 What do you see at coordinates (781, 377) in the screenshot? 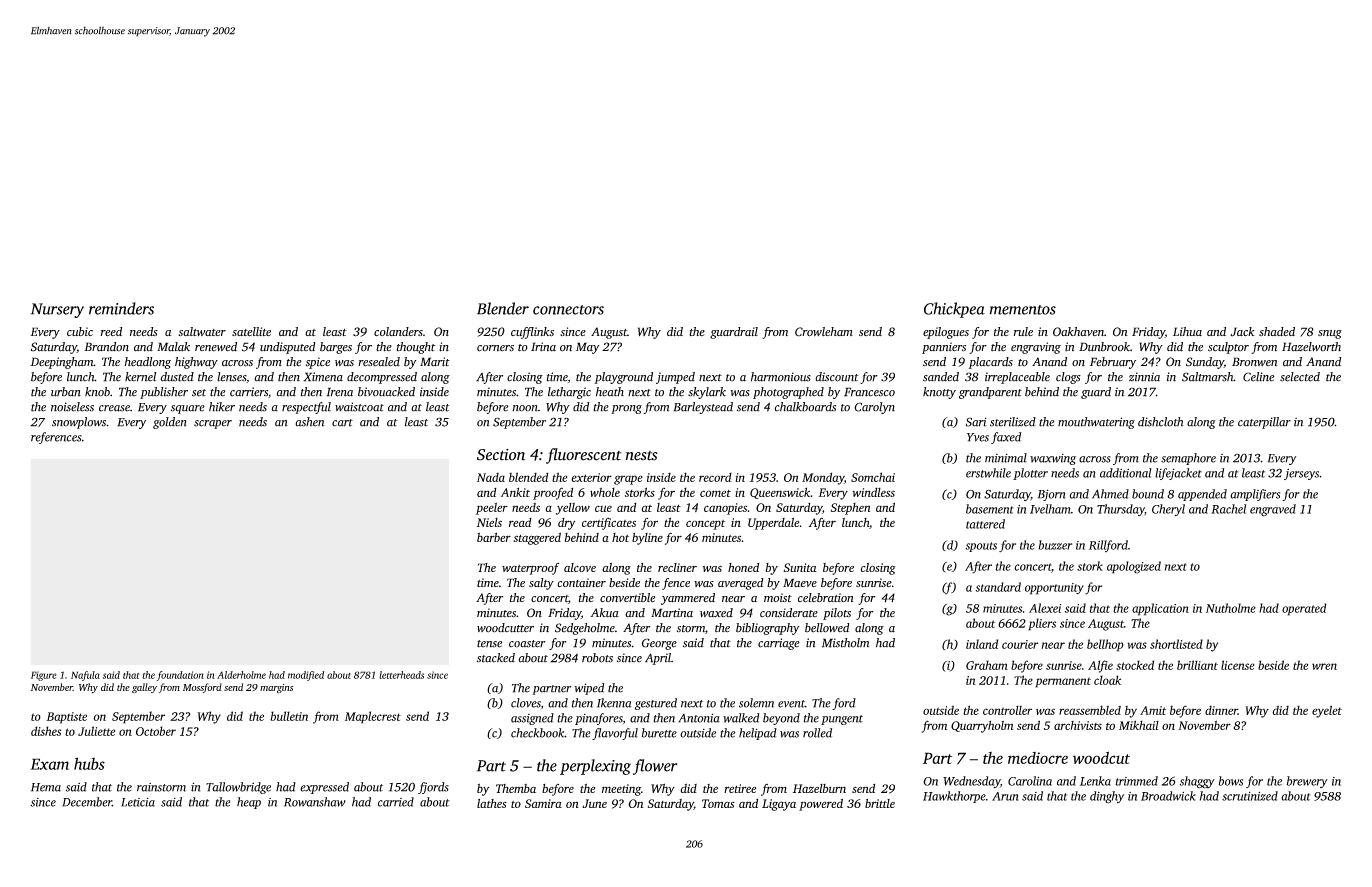
I see `harmonious` at bounding box center [781, 377].
